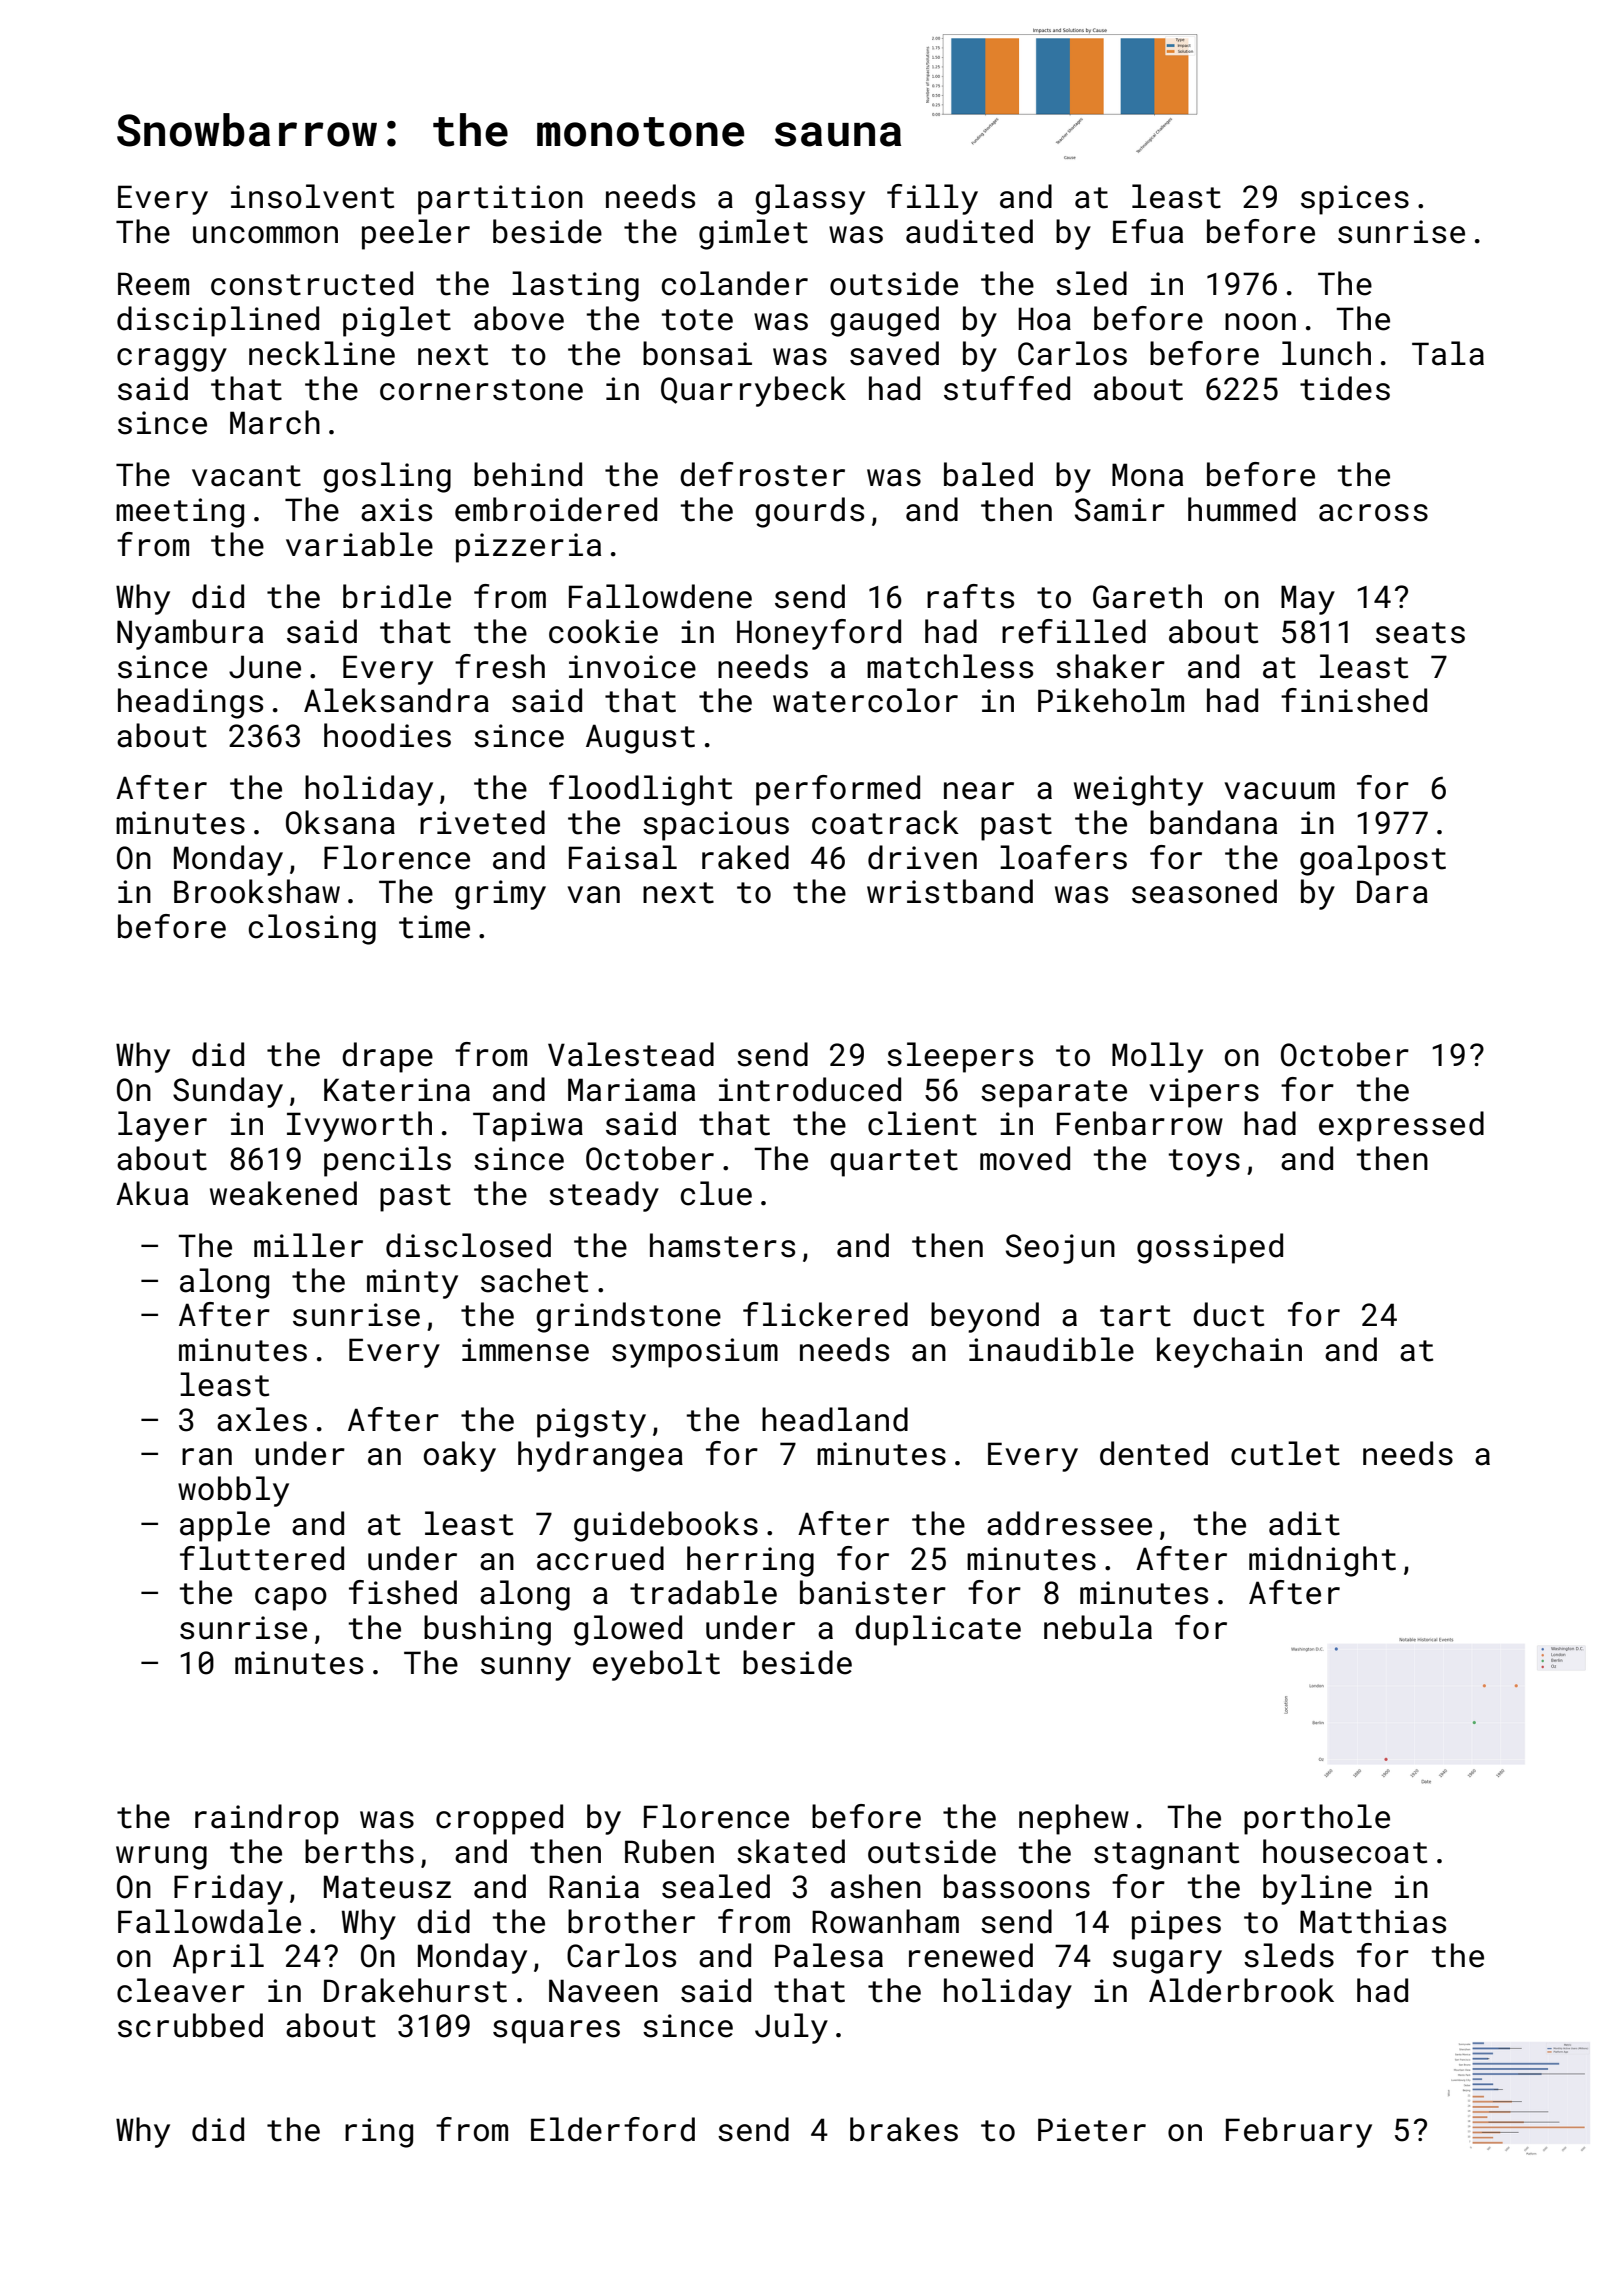  I want to click on clue, so click(716, 1193).
